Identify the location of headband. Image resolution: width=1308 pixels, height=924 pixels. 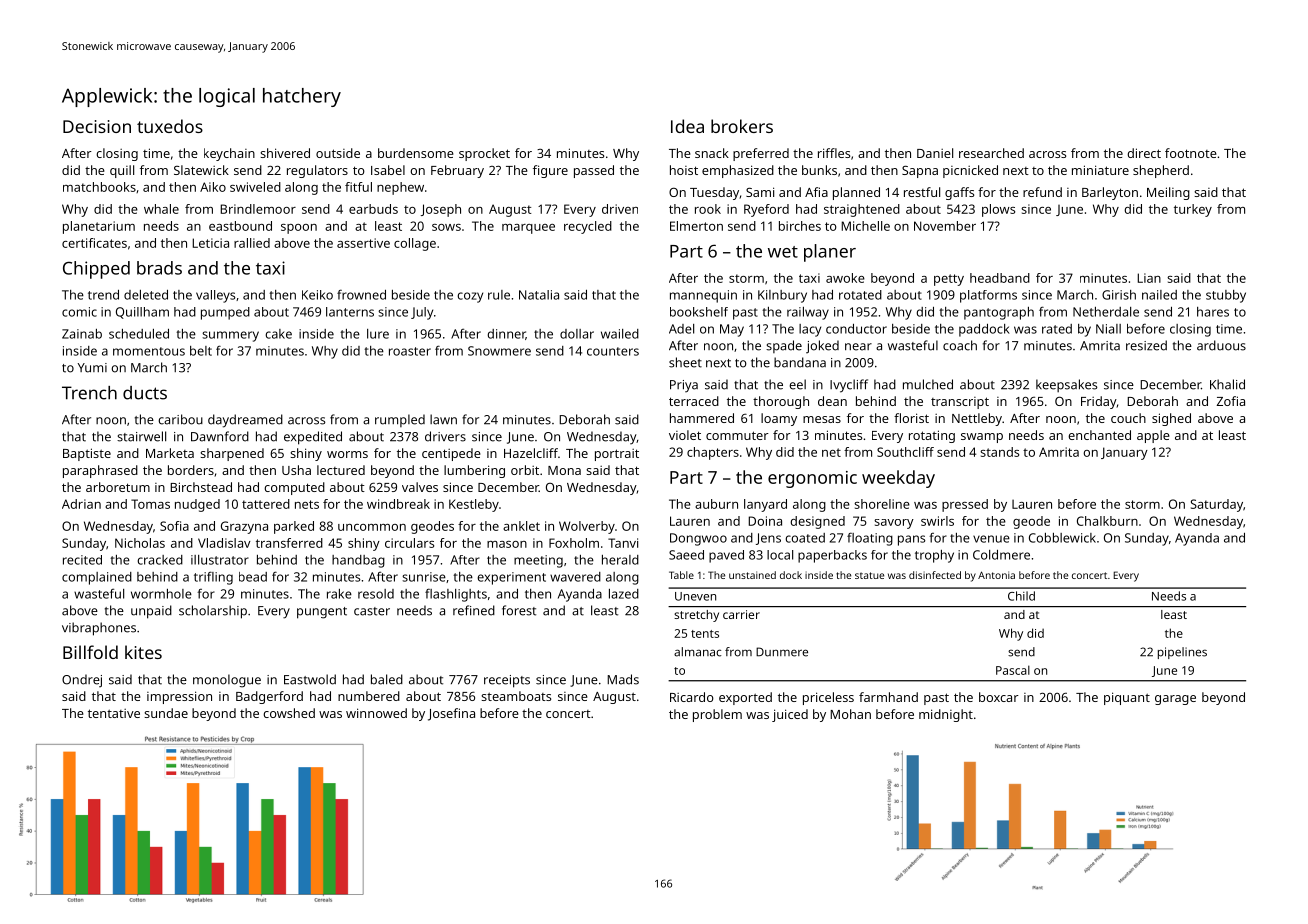
(1000, 278).
